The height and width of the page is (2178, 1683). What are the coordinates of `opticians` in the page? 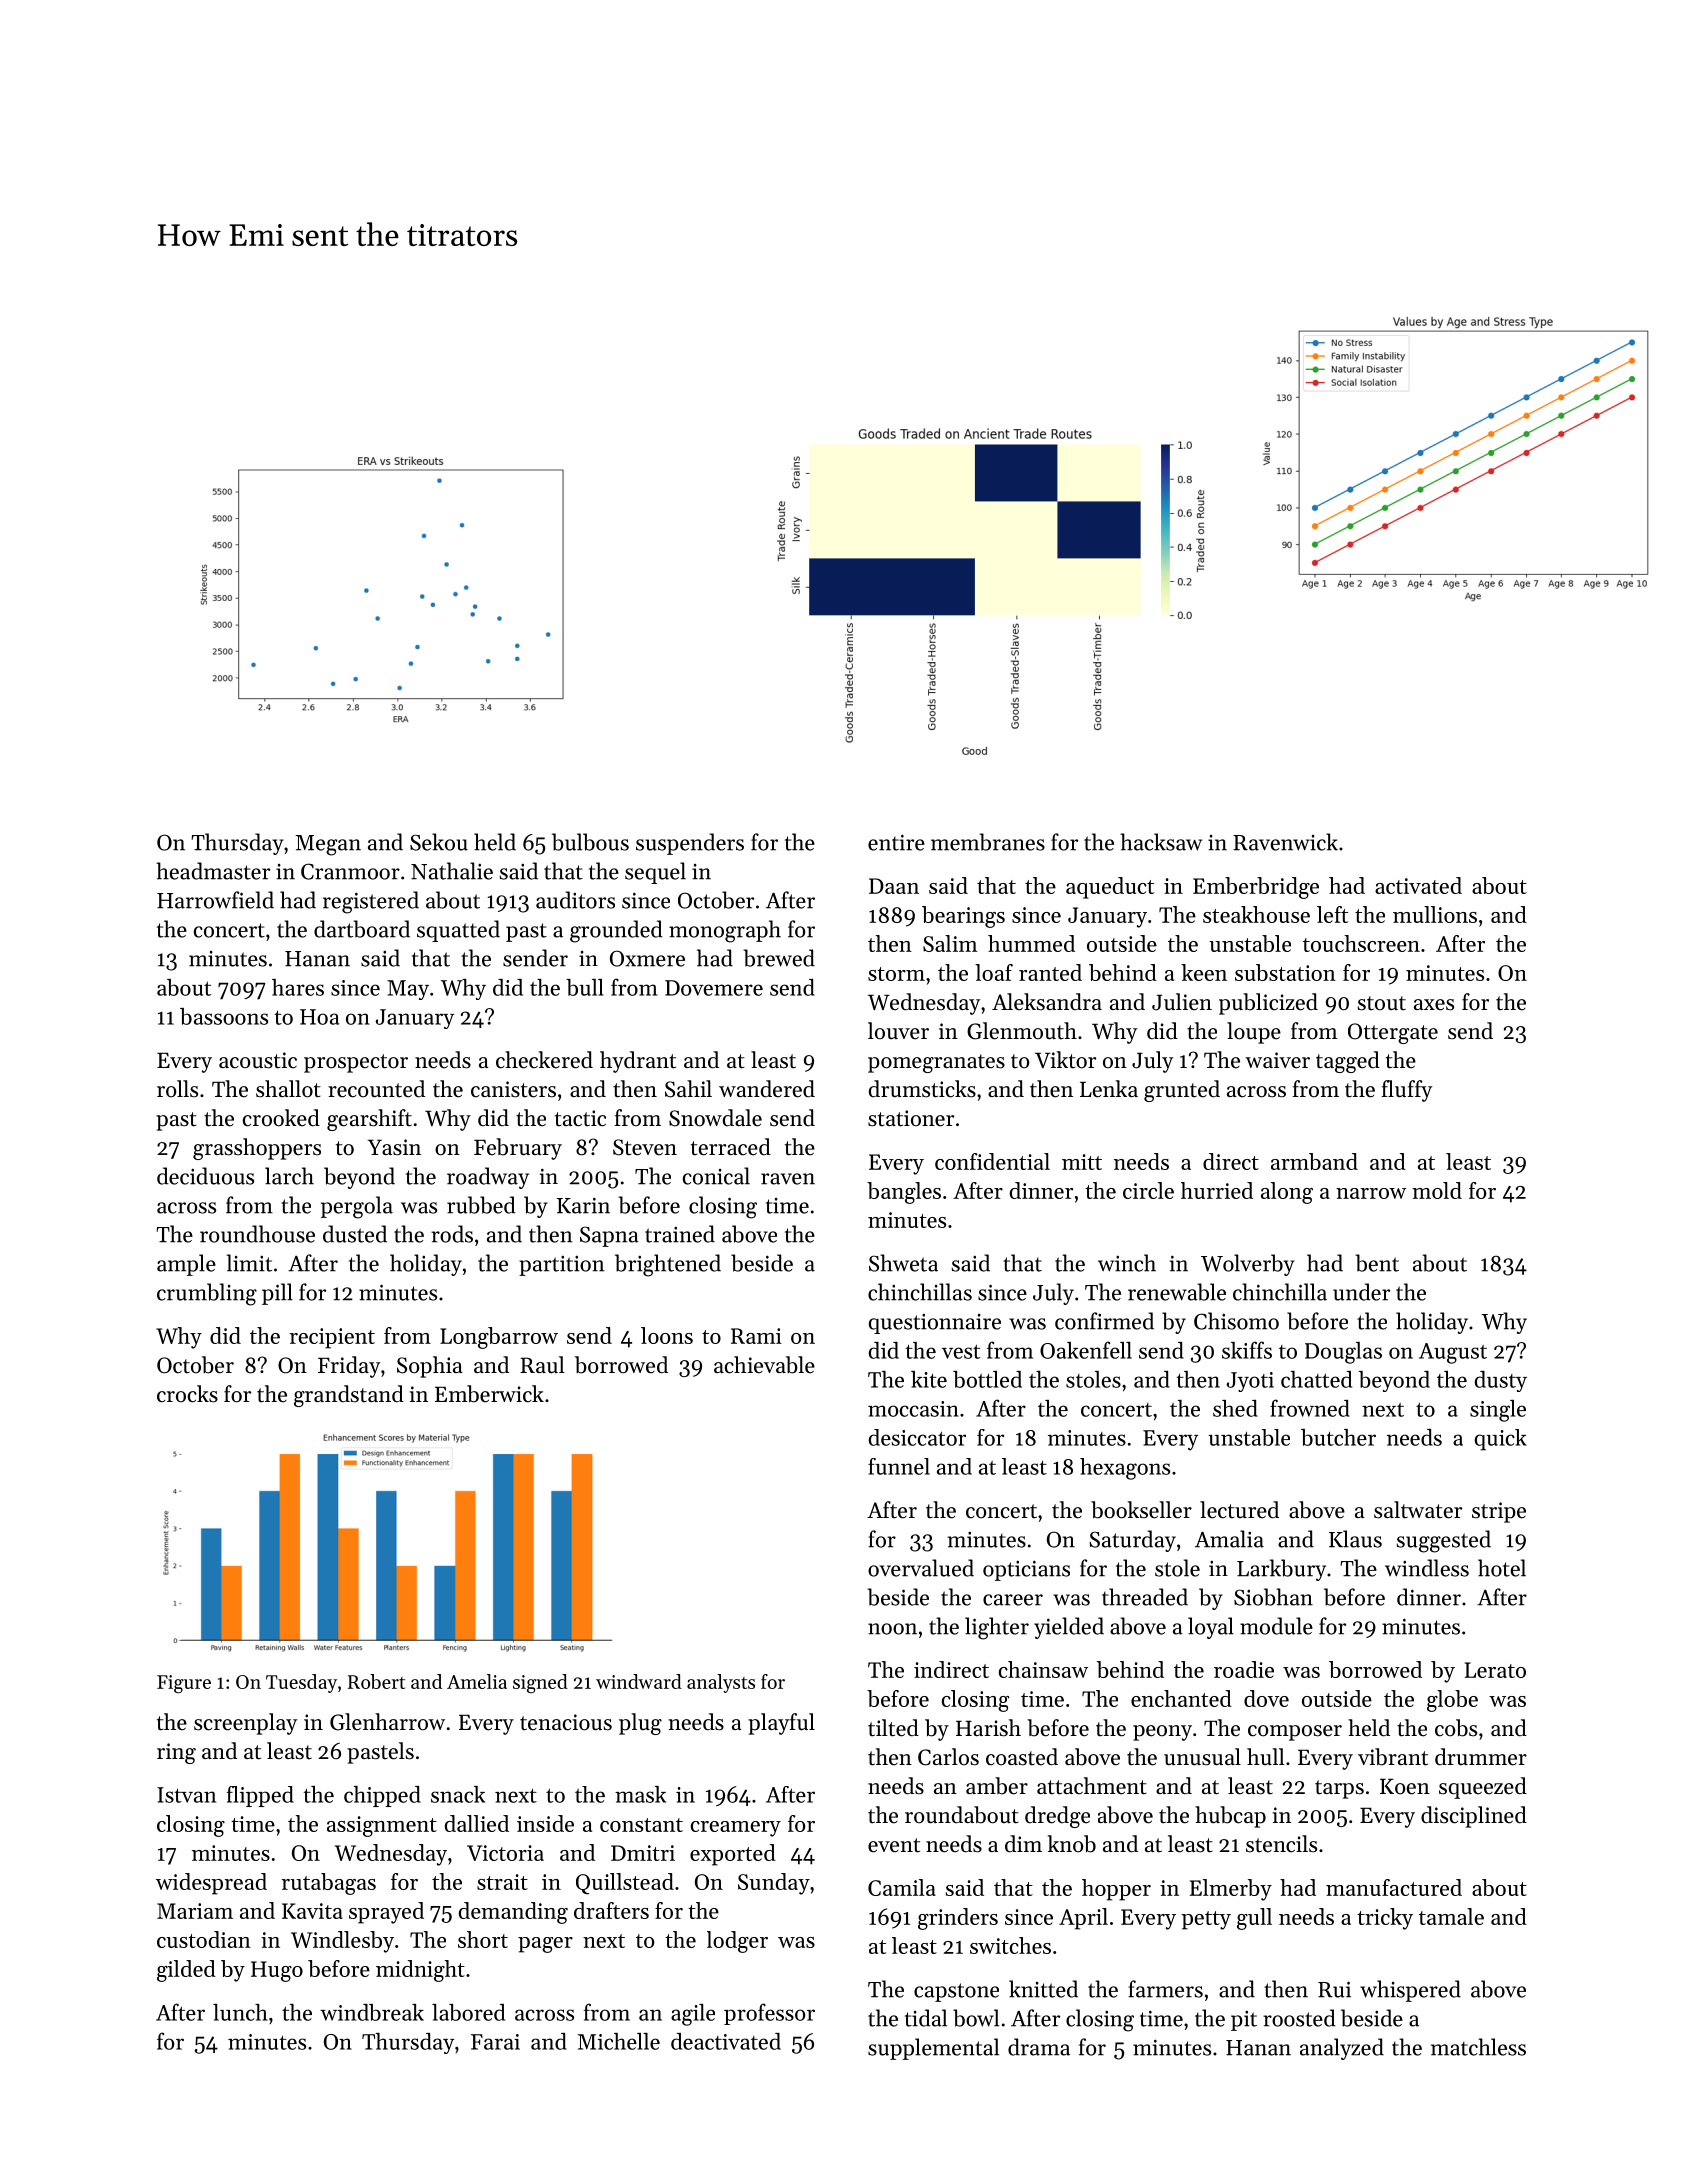 It's located at (1026, 1570).
